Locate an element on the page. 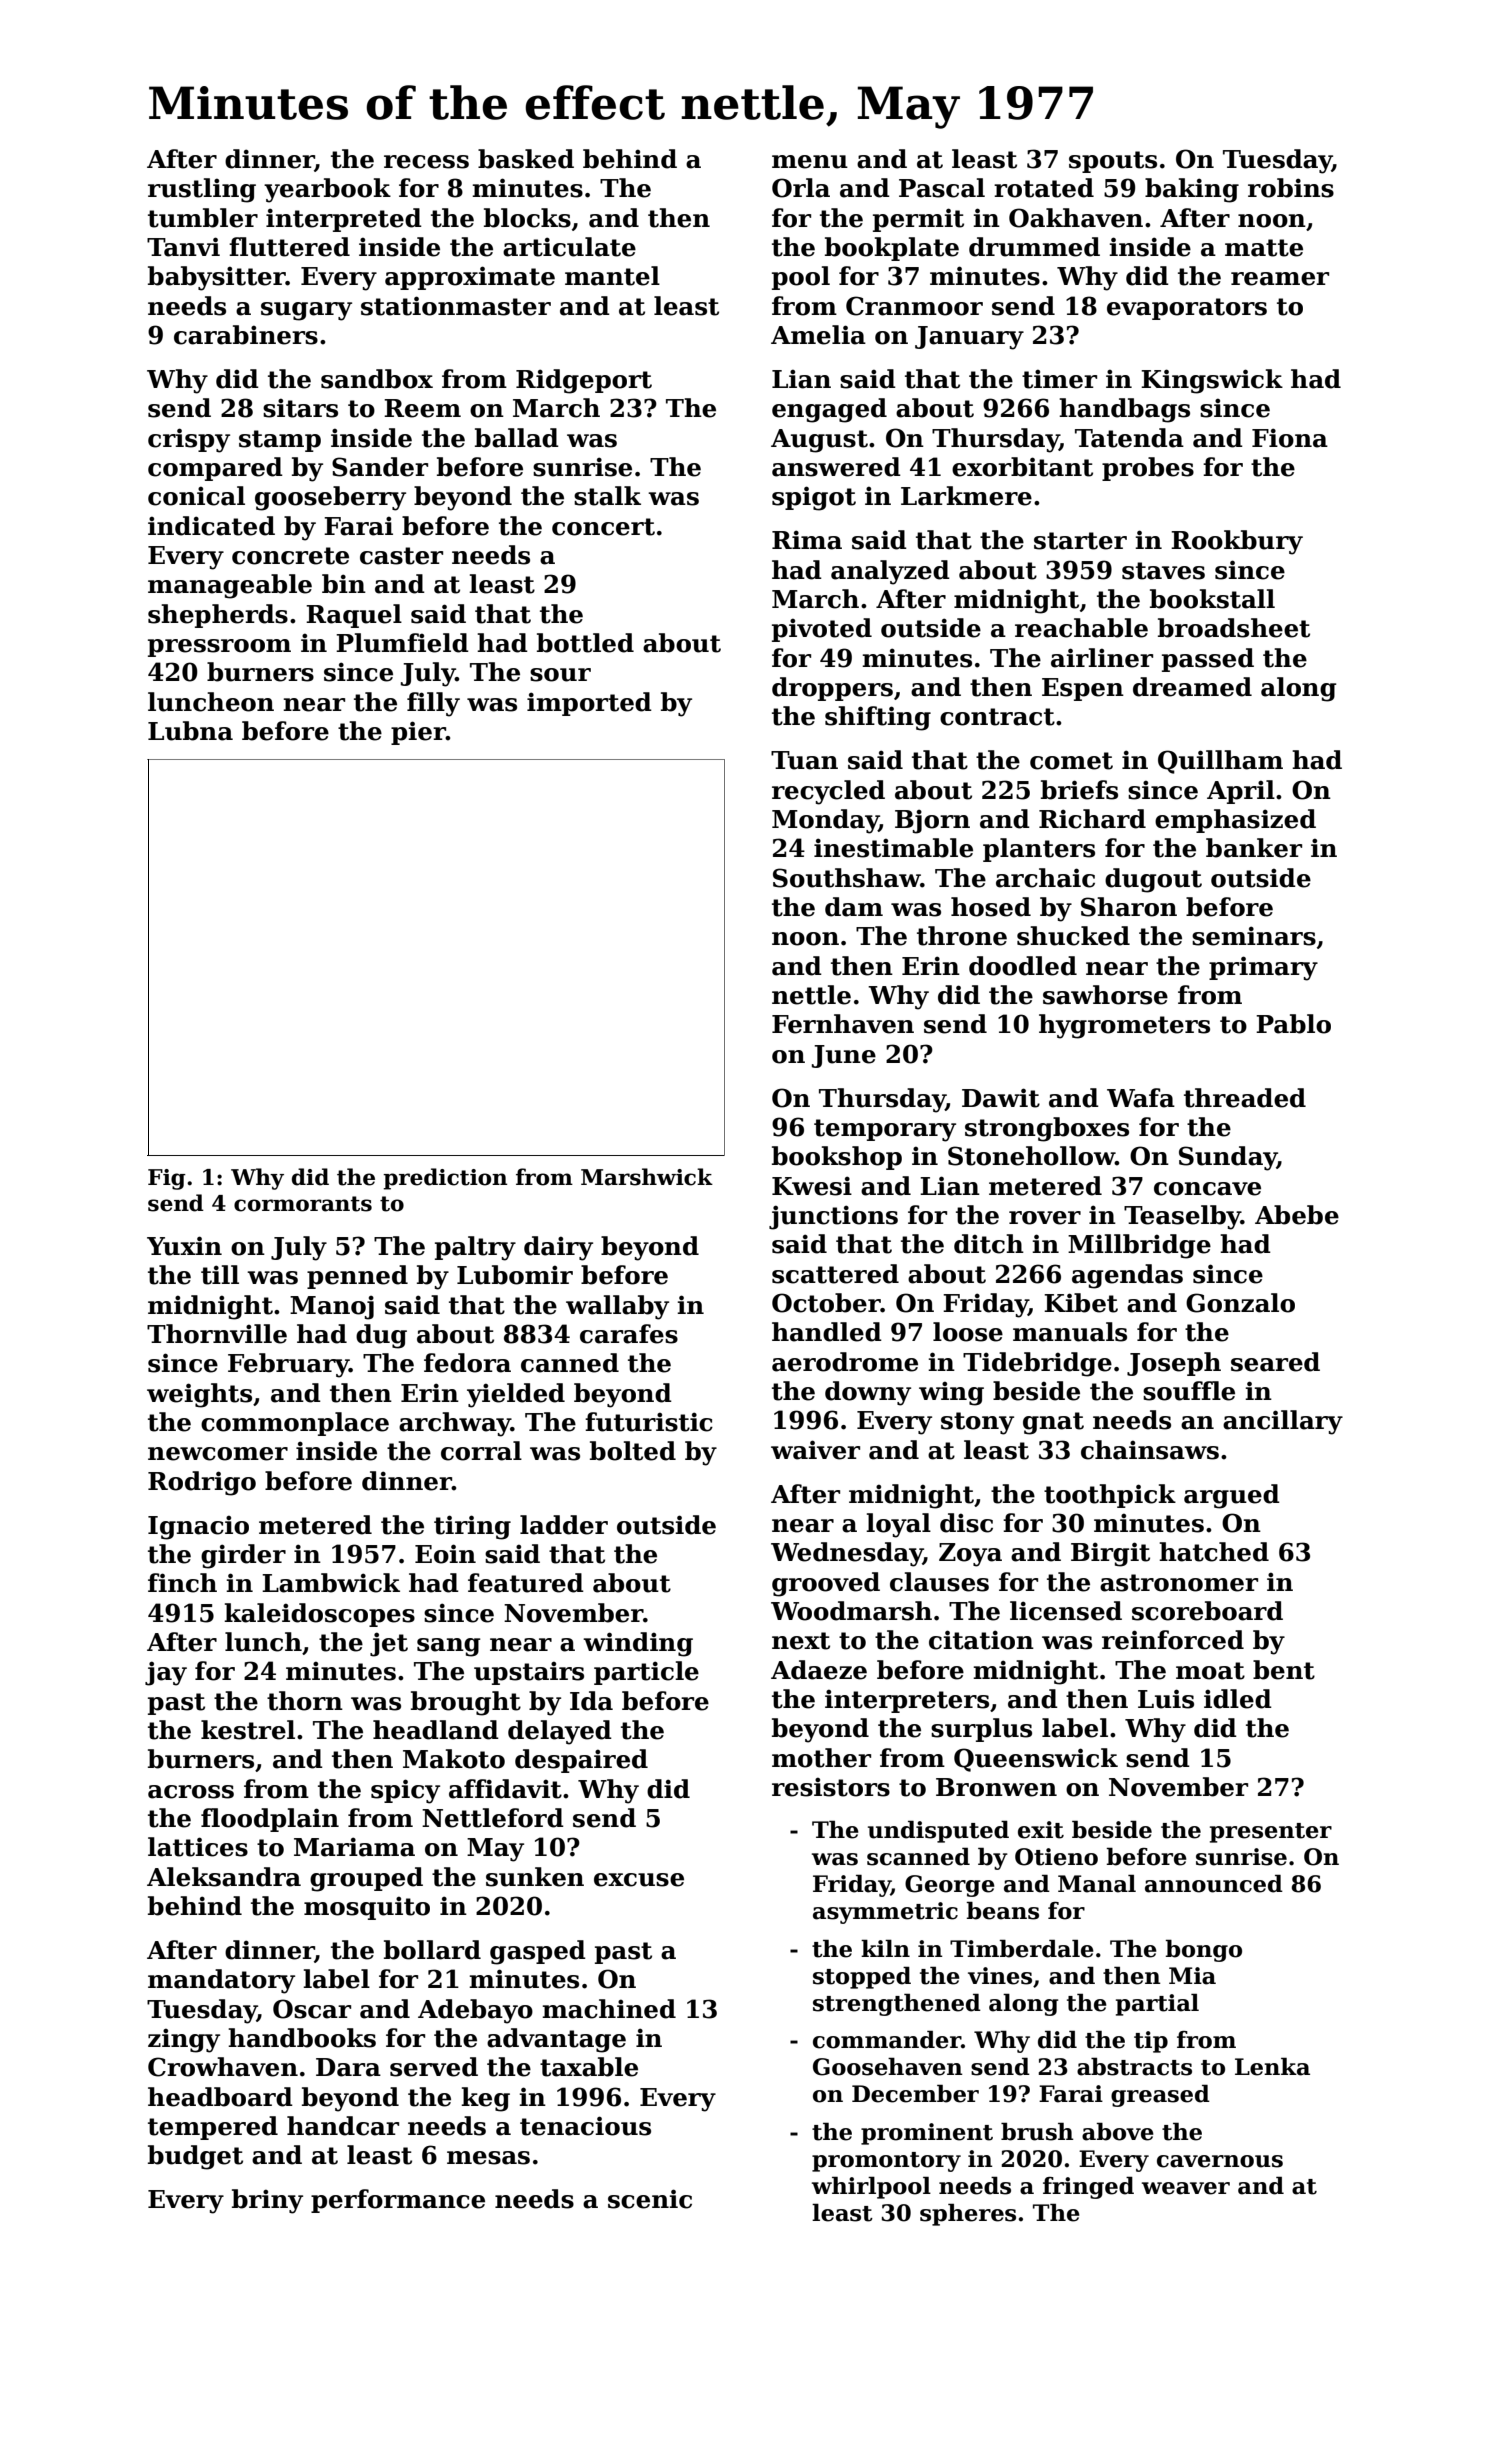 Image resolution: width=1496 pixels, height=2464 pixels. performance is located at coordinates (398, 2201).
